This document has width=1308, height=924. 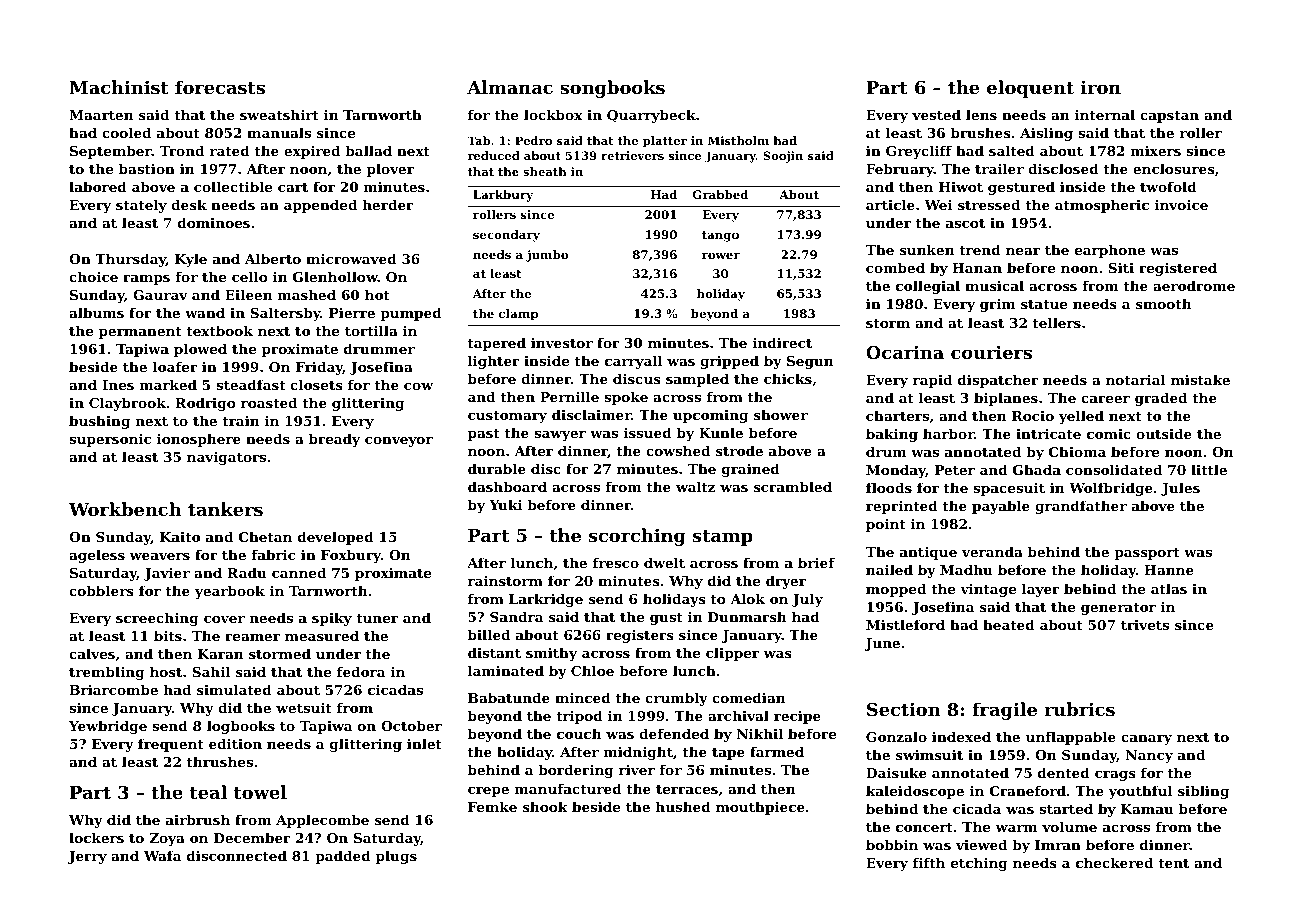 What do you see at coordinates (1173, 863) in the document?
I see `tent` at bounding box center [1173, 863].
